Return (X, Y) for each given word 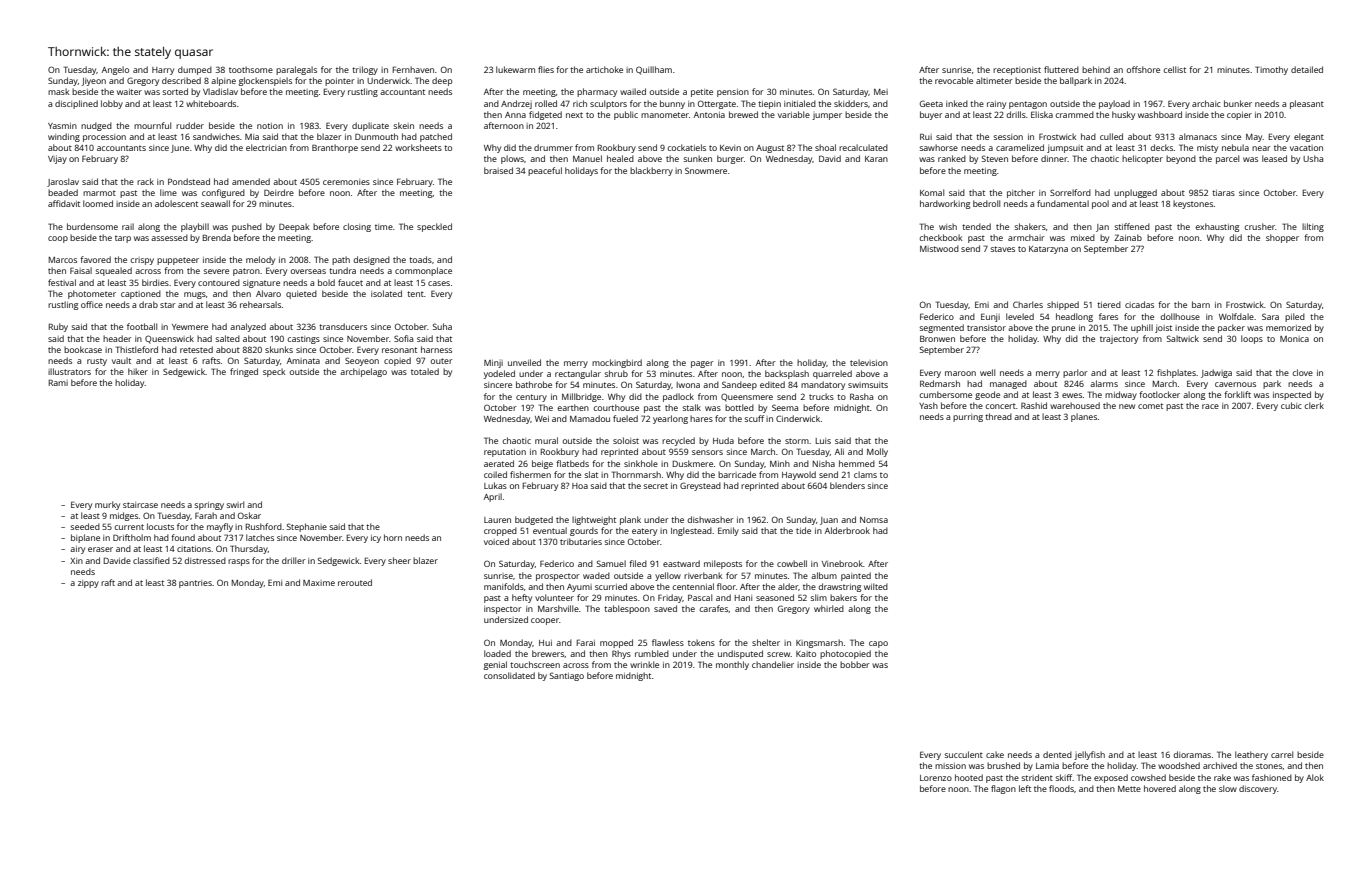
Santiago (567, 676)
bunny (672, 104)
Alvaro (268, 293)
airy (77, 550)
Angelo (115, 70)
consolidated (509, 675)
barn (1201, 304)
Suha (442, 326)
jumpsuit (1065, 148)
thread (998, 416)
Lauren (497, 520)
